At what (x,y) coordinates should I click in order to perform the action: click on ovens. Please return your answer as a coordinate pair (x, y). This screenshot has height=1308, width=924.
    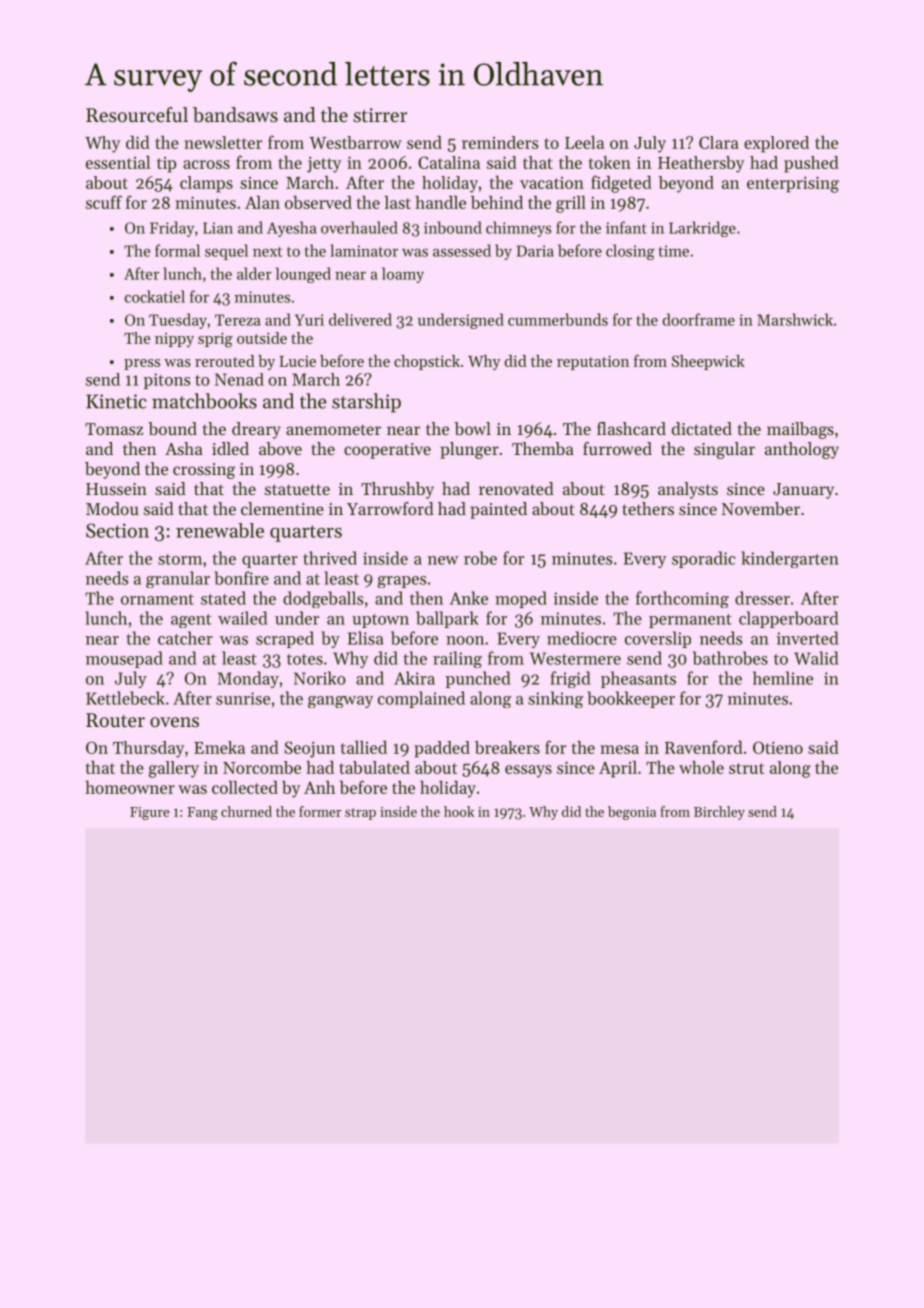
    Looking at the image, I should click on (174, 722).
